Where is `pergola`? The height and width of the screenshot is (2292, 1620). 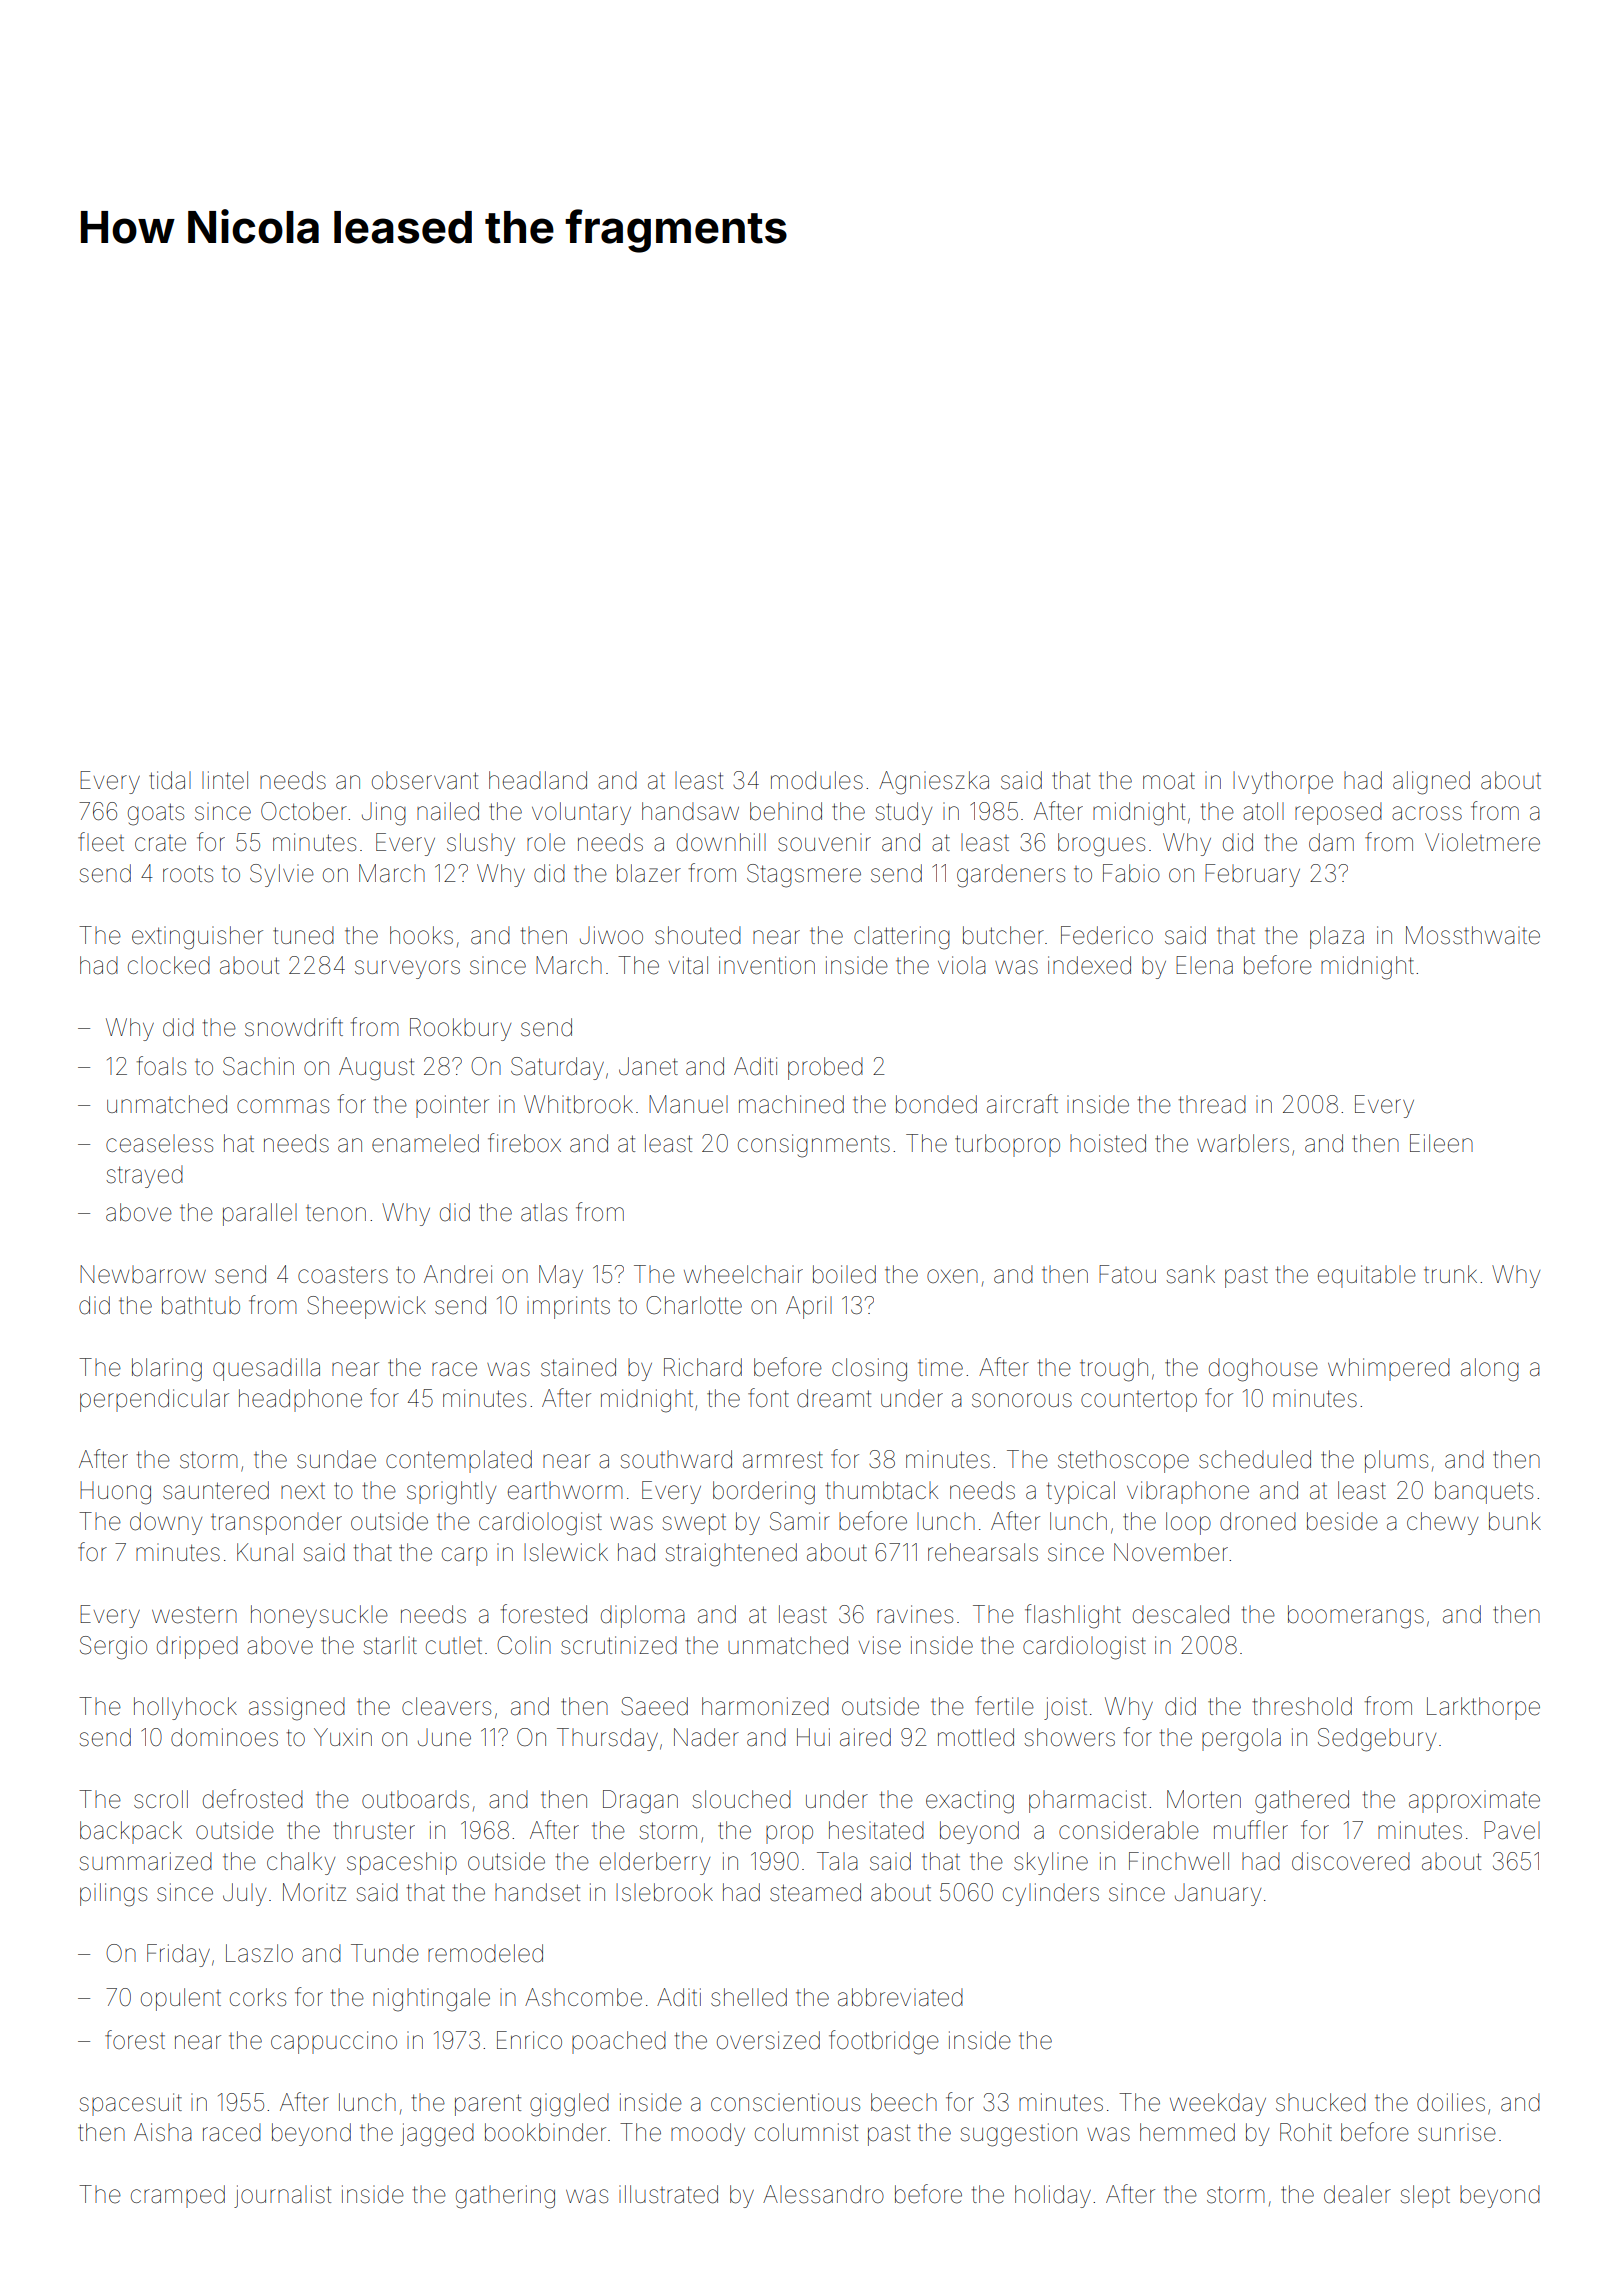 pergola is located at coordinates (1241, 1740).
